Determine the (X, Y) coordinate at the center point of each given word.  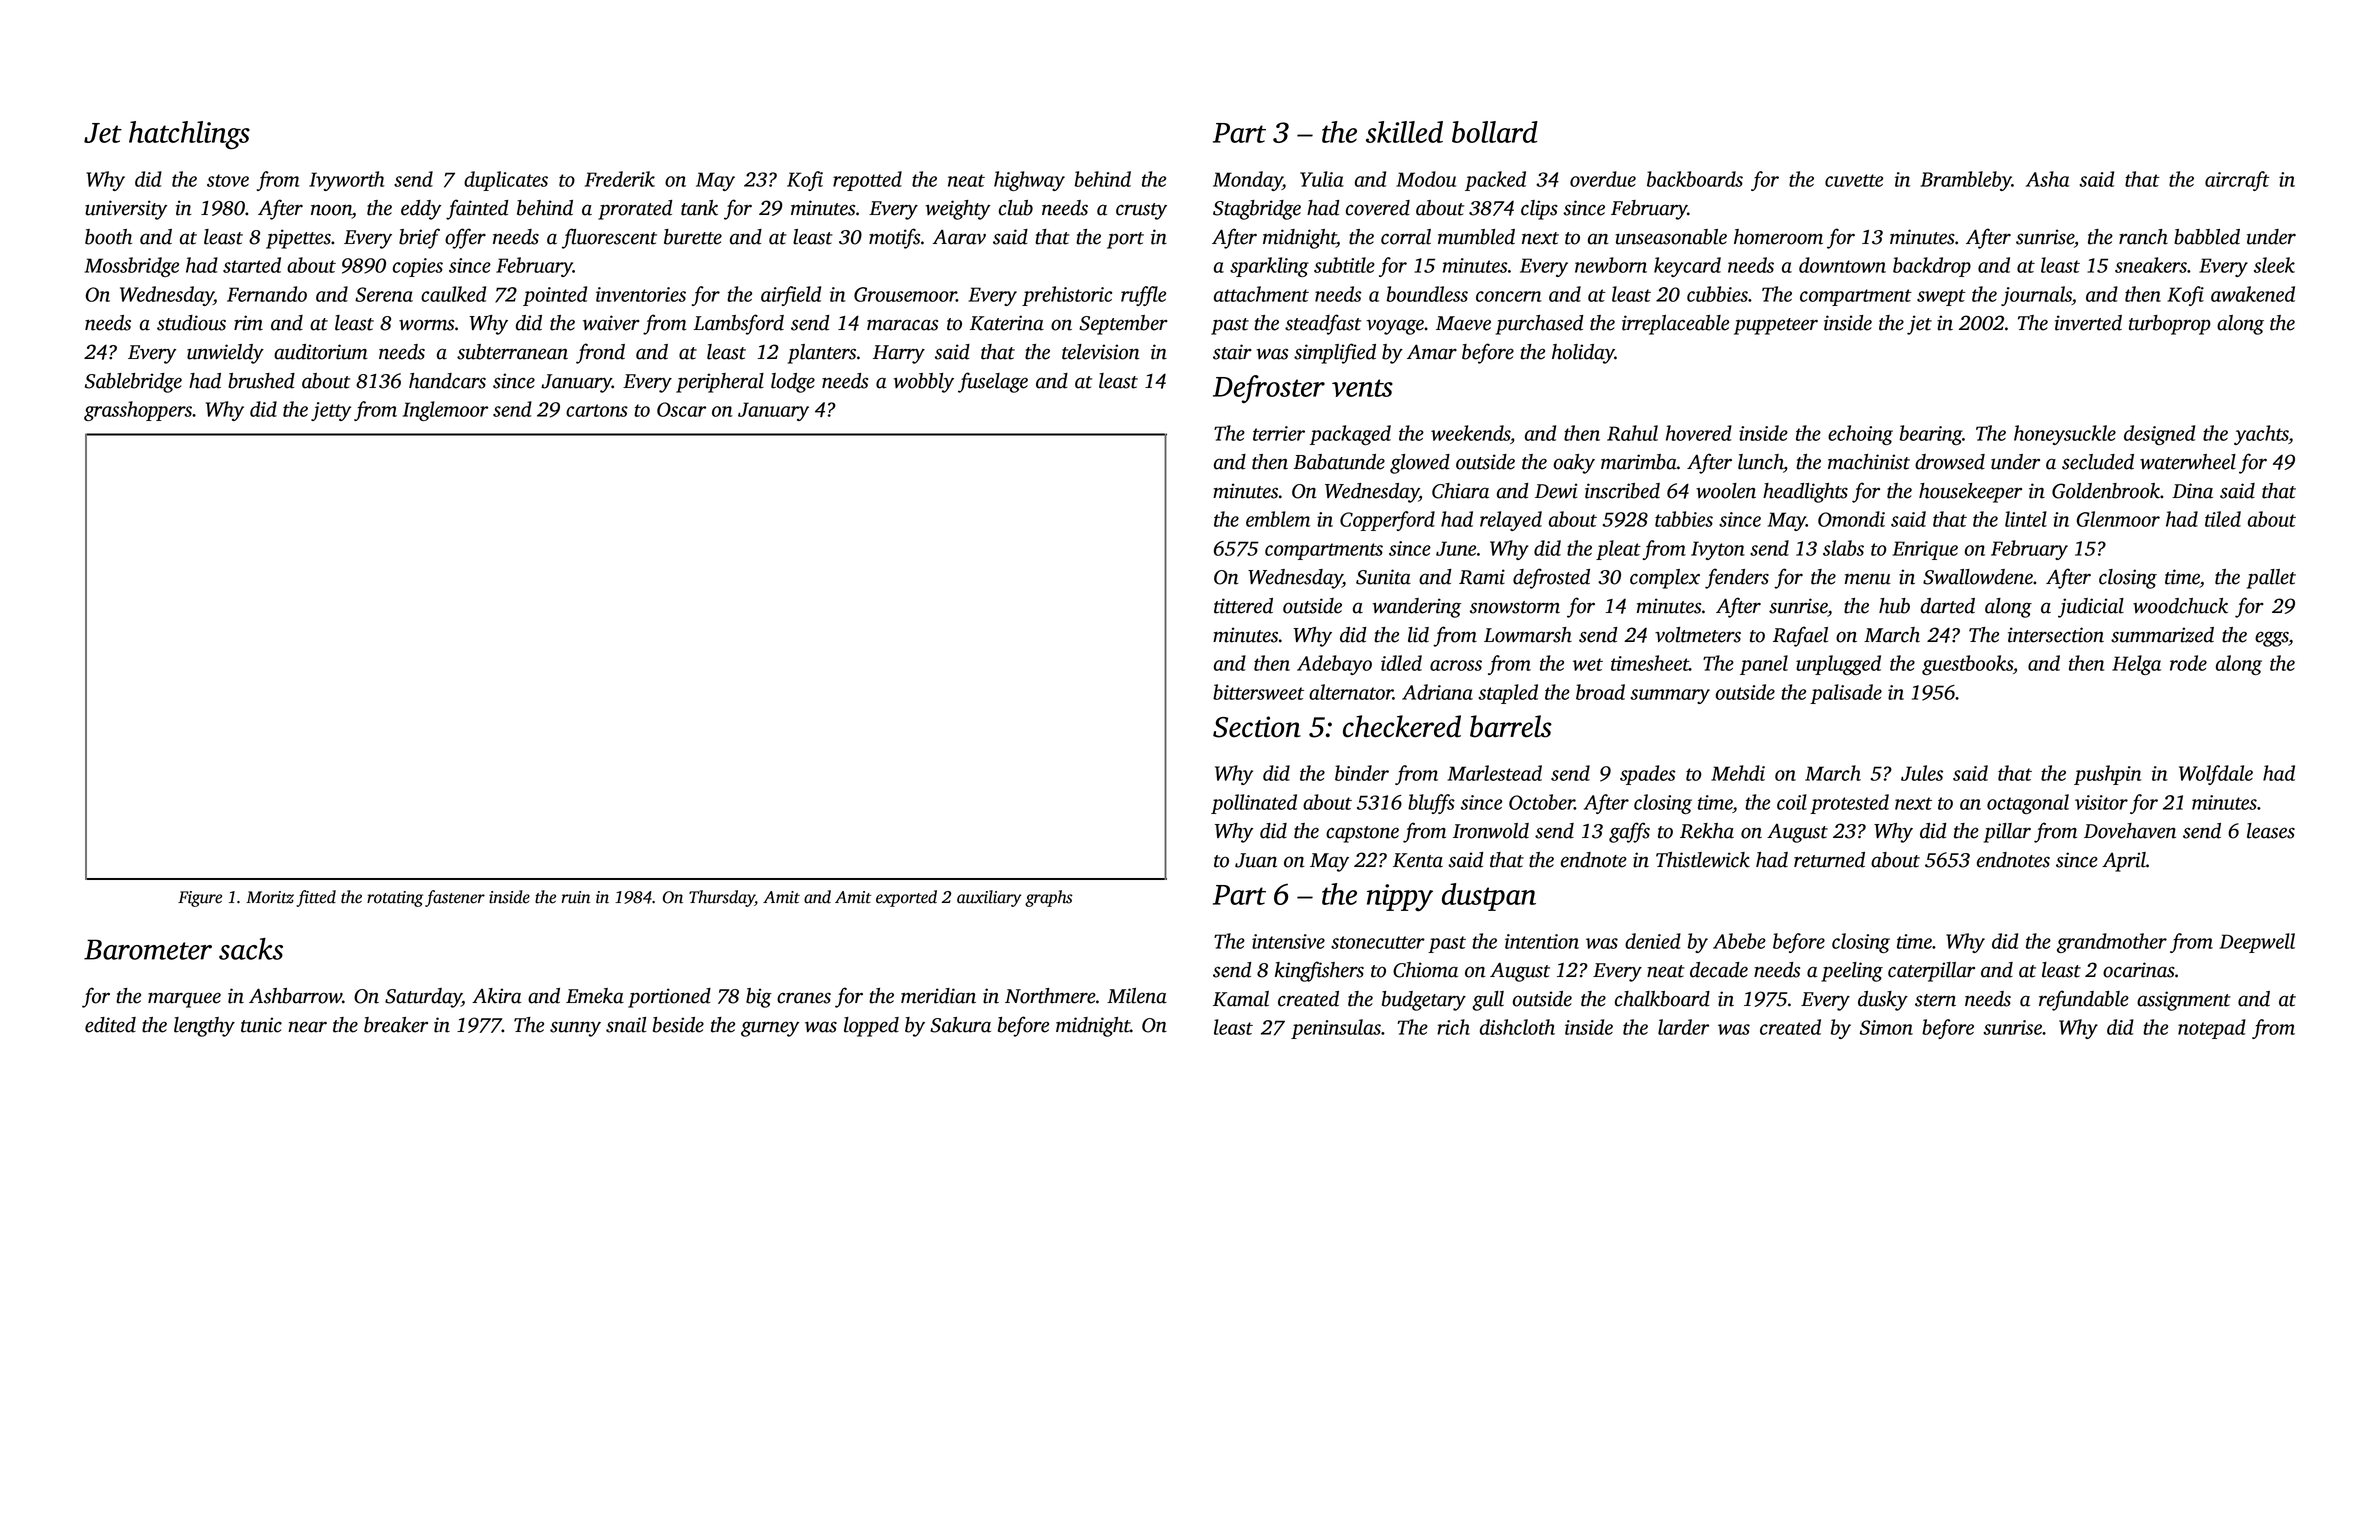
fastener (455, 898)
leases (2271, 831)
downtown (1842, 265)
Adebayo (1334, 665)
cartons (597, 410)
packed (1495, 181)
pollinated (1254, 804)
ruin (575, 897)
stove (228, 180)
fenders (1737, 578)
